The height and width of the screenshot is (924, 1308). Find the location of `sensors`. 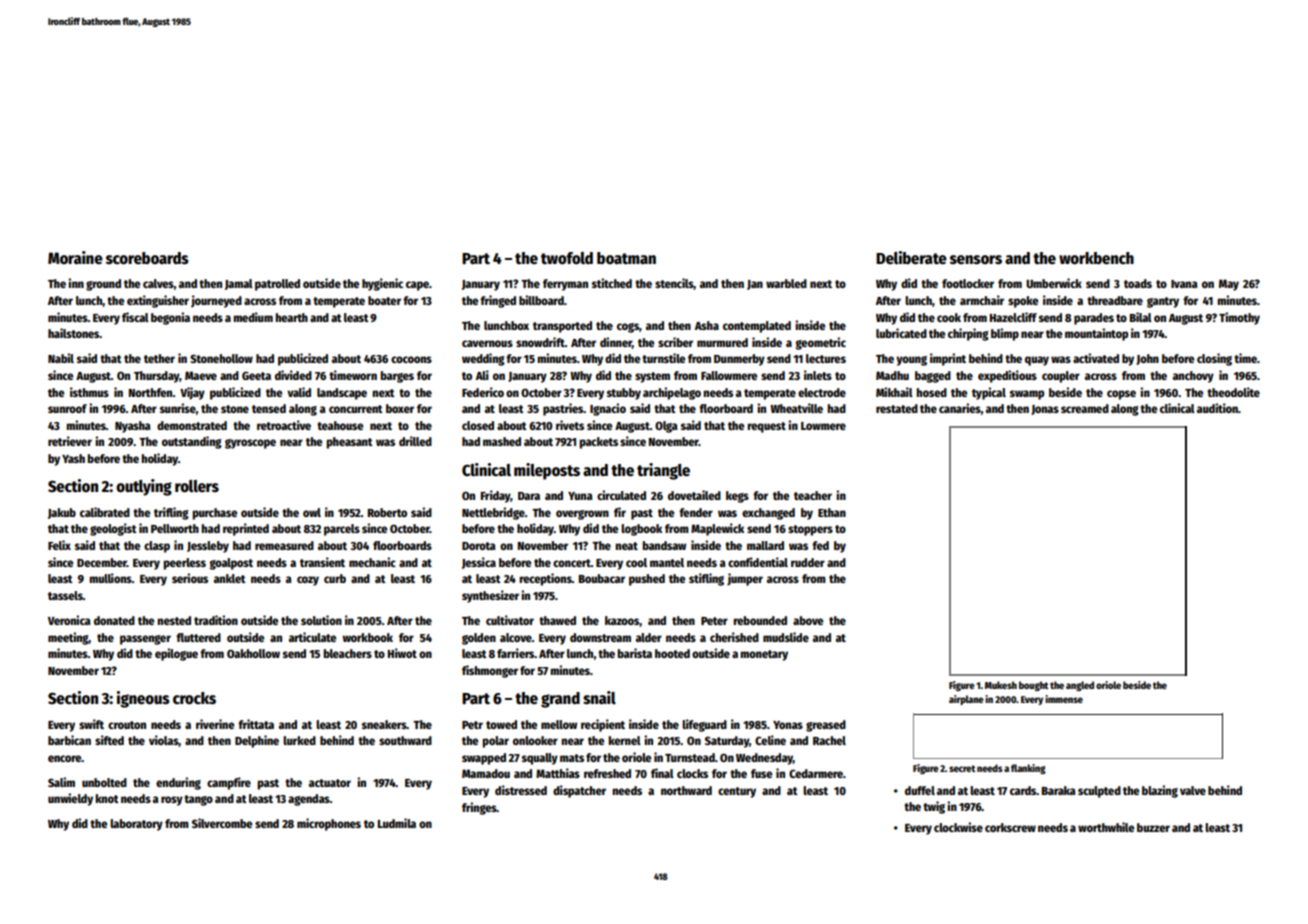

sensors is located at coordinates (976, 259).
